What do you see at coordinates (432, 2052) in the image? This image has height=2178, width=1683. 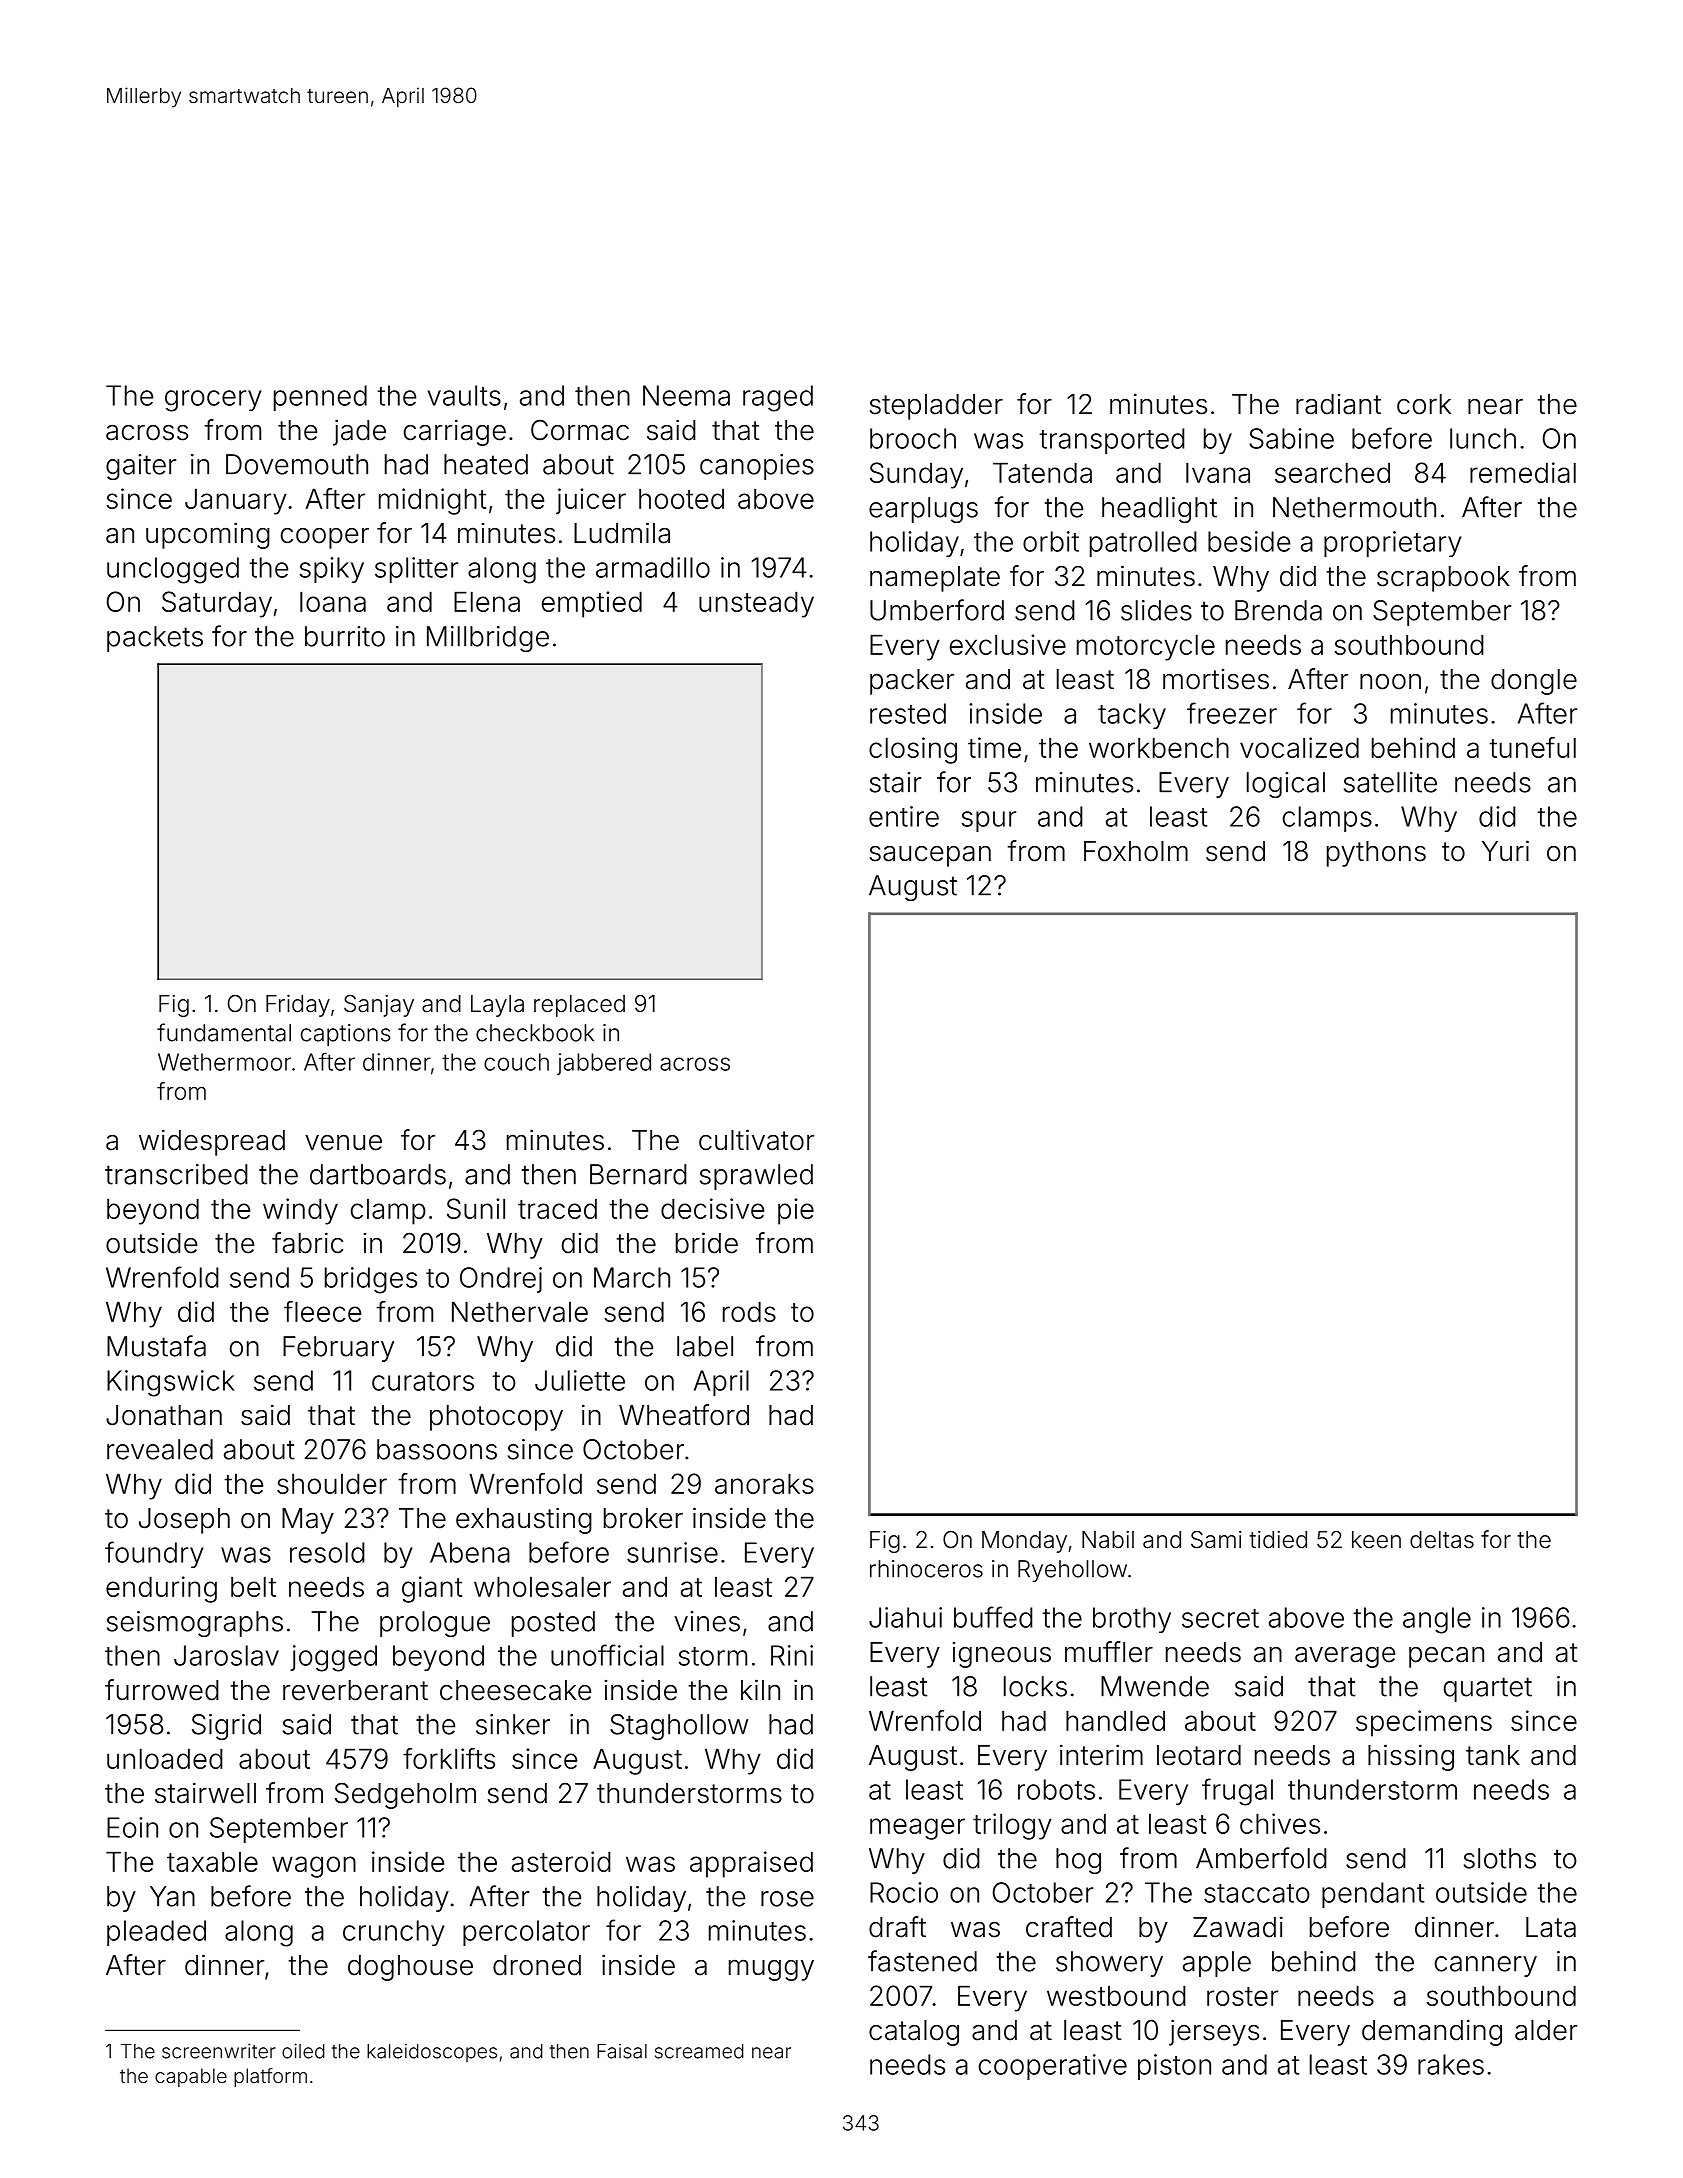 I see `kaleidoscopes` at bounding box center [432, 2052].
